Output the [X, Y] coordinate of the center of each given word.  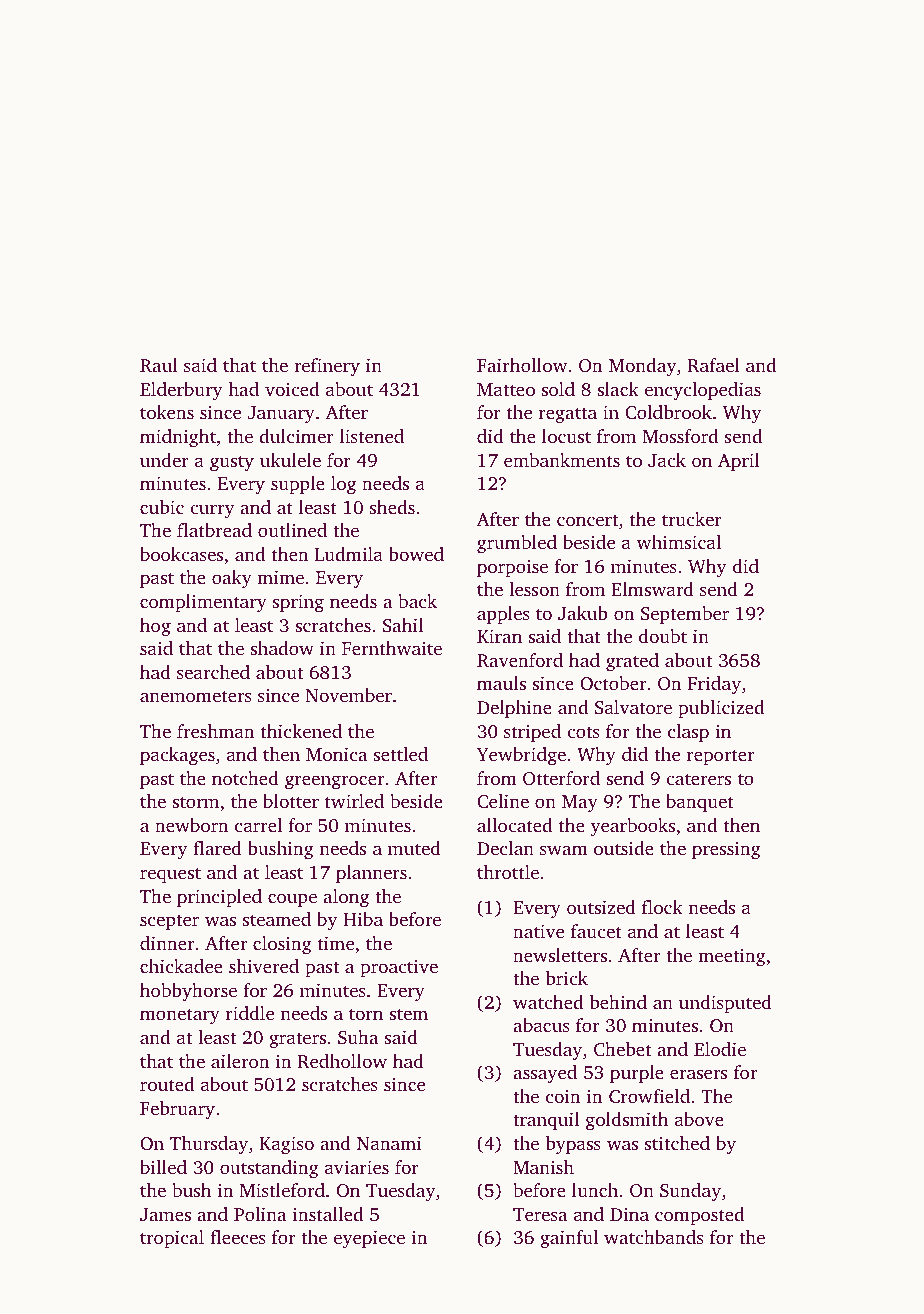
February [177, 1110]
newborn [192, 825]
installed [328, 1214]
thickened [301, 731]
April [739, 462]
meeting [732, 957]
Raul [159, 365]
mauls [501, 683]
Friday [714, 685]
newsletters [560, 955]
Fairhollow [522, 365]
